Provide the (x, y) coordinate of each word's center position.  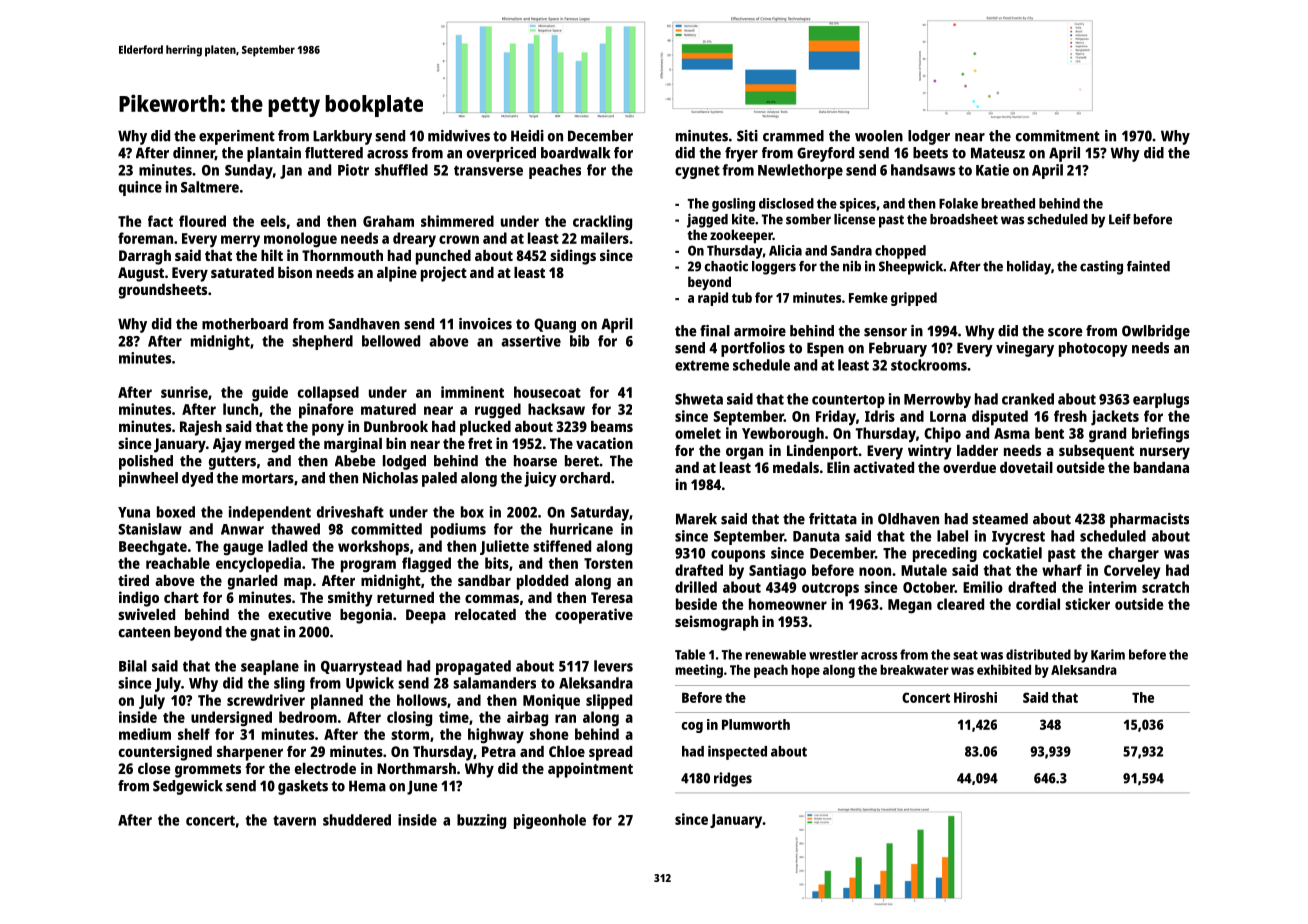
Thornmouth (342, 255)
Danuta (816, 536)
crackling (602, 223)
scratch (1165, 587)
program (368, 566)
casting (1101, 268)
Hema (367, 786)
